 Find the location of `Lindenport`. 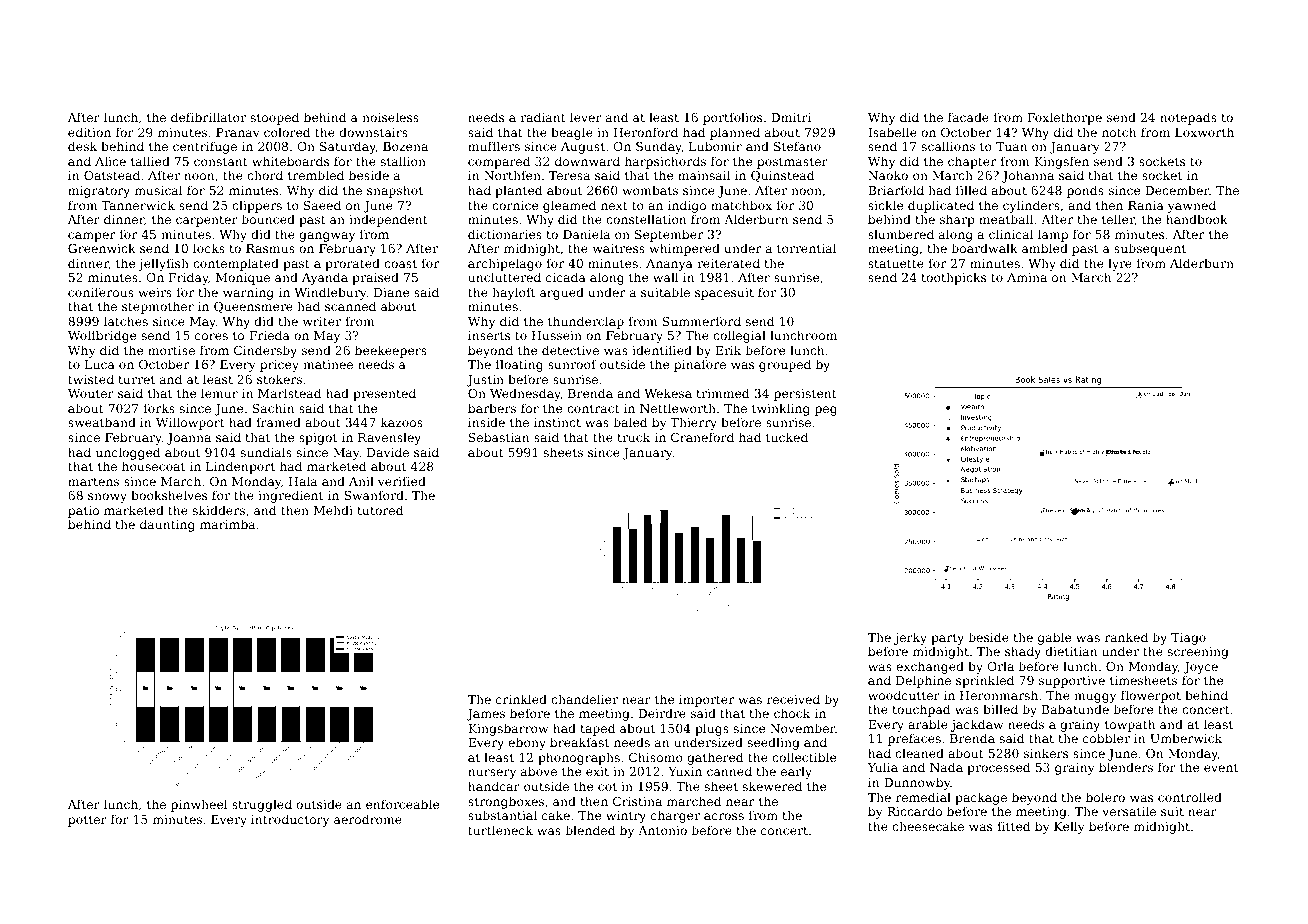

Lindenport is located at coordinates (240, 467).
